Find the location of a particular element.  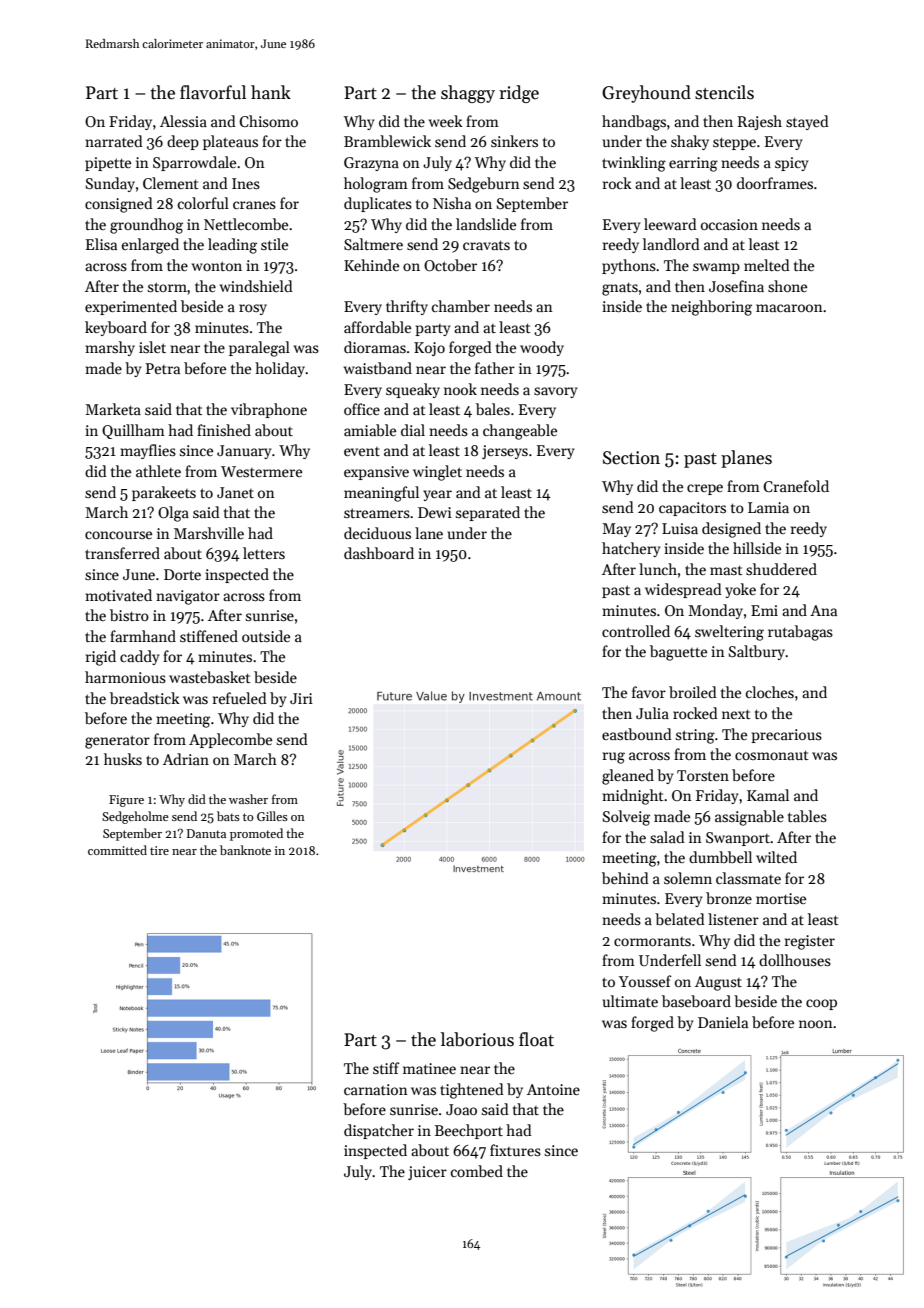

swamp is located at coordinates (716, 268).
